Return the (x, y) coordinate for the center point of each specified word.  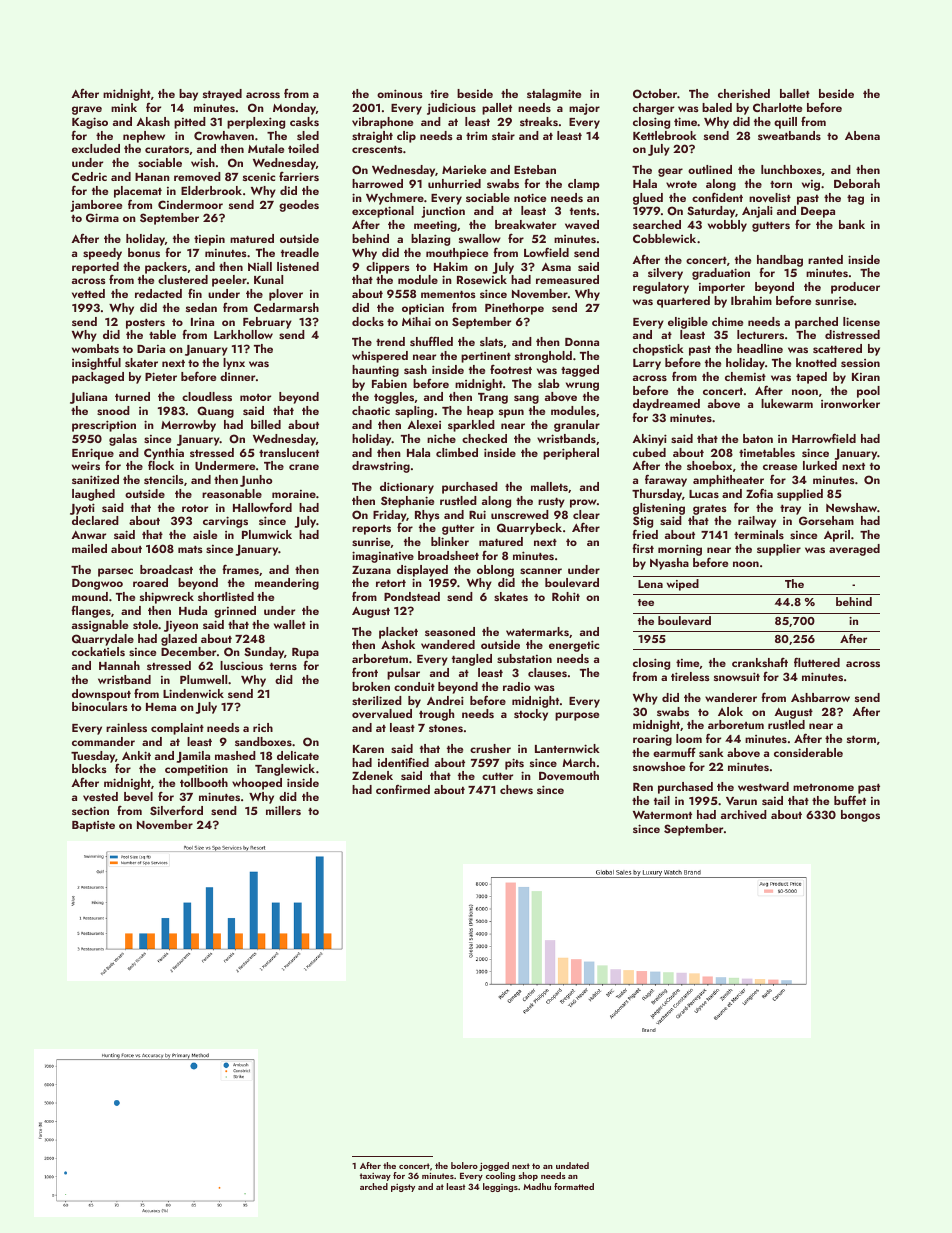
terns (283, 666)
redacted (158, 293)
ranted (825, 259)
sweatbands (789, 135)
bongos (860, 816)
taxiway (375, 1177)
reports (371, 530)
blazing (430, 240)
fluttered (817, 662)
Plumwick (267, 534)
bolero (464, 1165)
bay (188, 95)
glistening (659, 509)
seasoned (450, 631)
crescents (377, 149)
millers (283, 810)
